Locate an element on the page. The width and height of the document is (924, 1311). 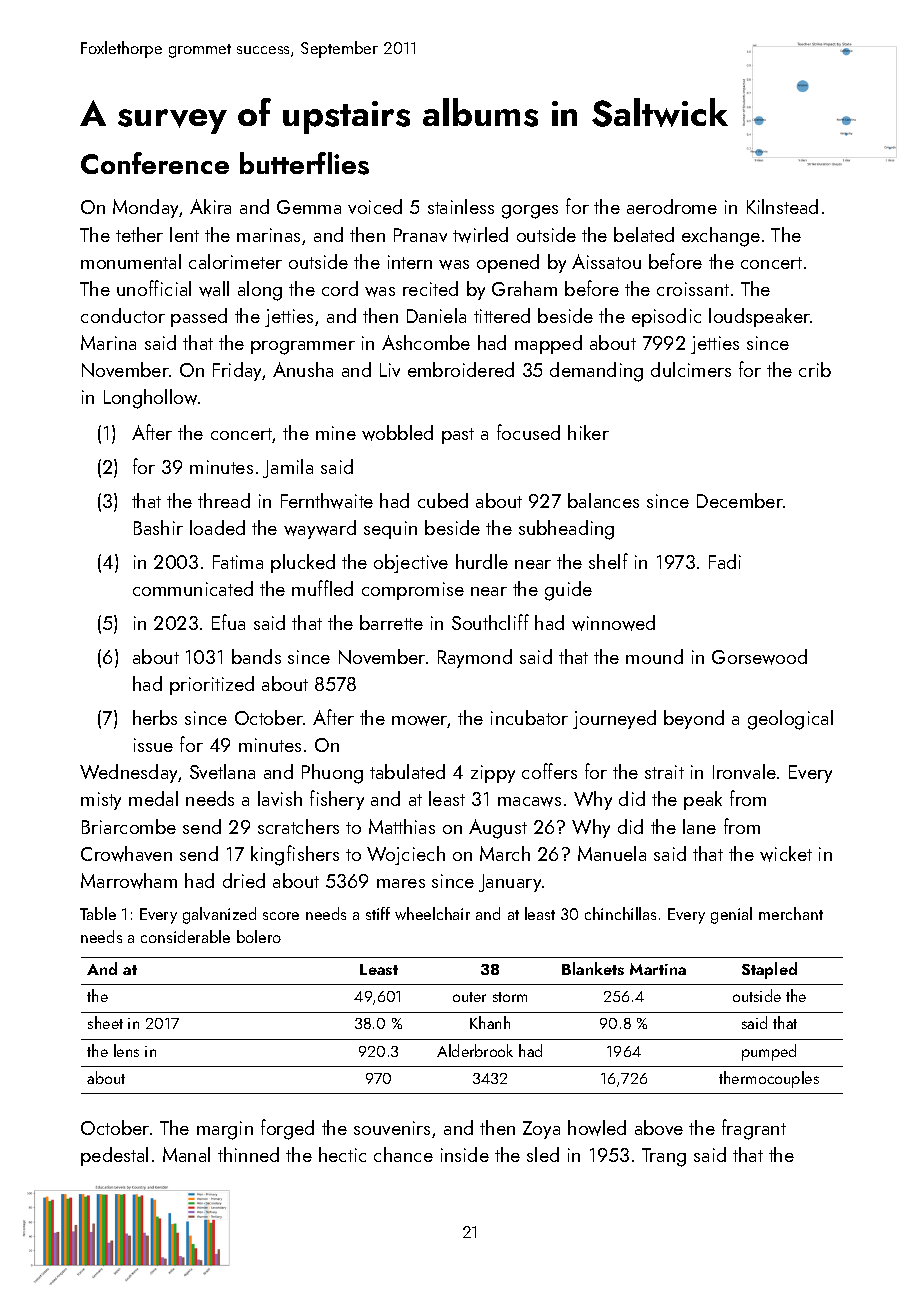
Kilnstead is located at coordinates (782, 206).
